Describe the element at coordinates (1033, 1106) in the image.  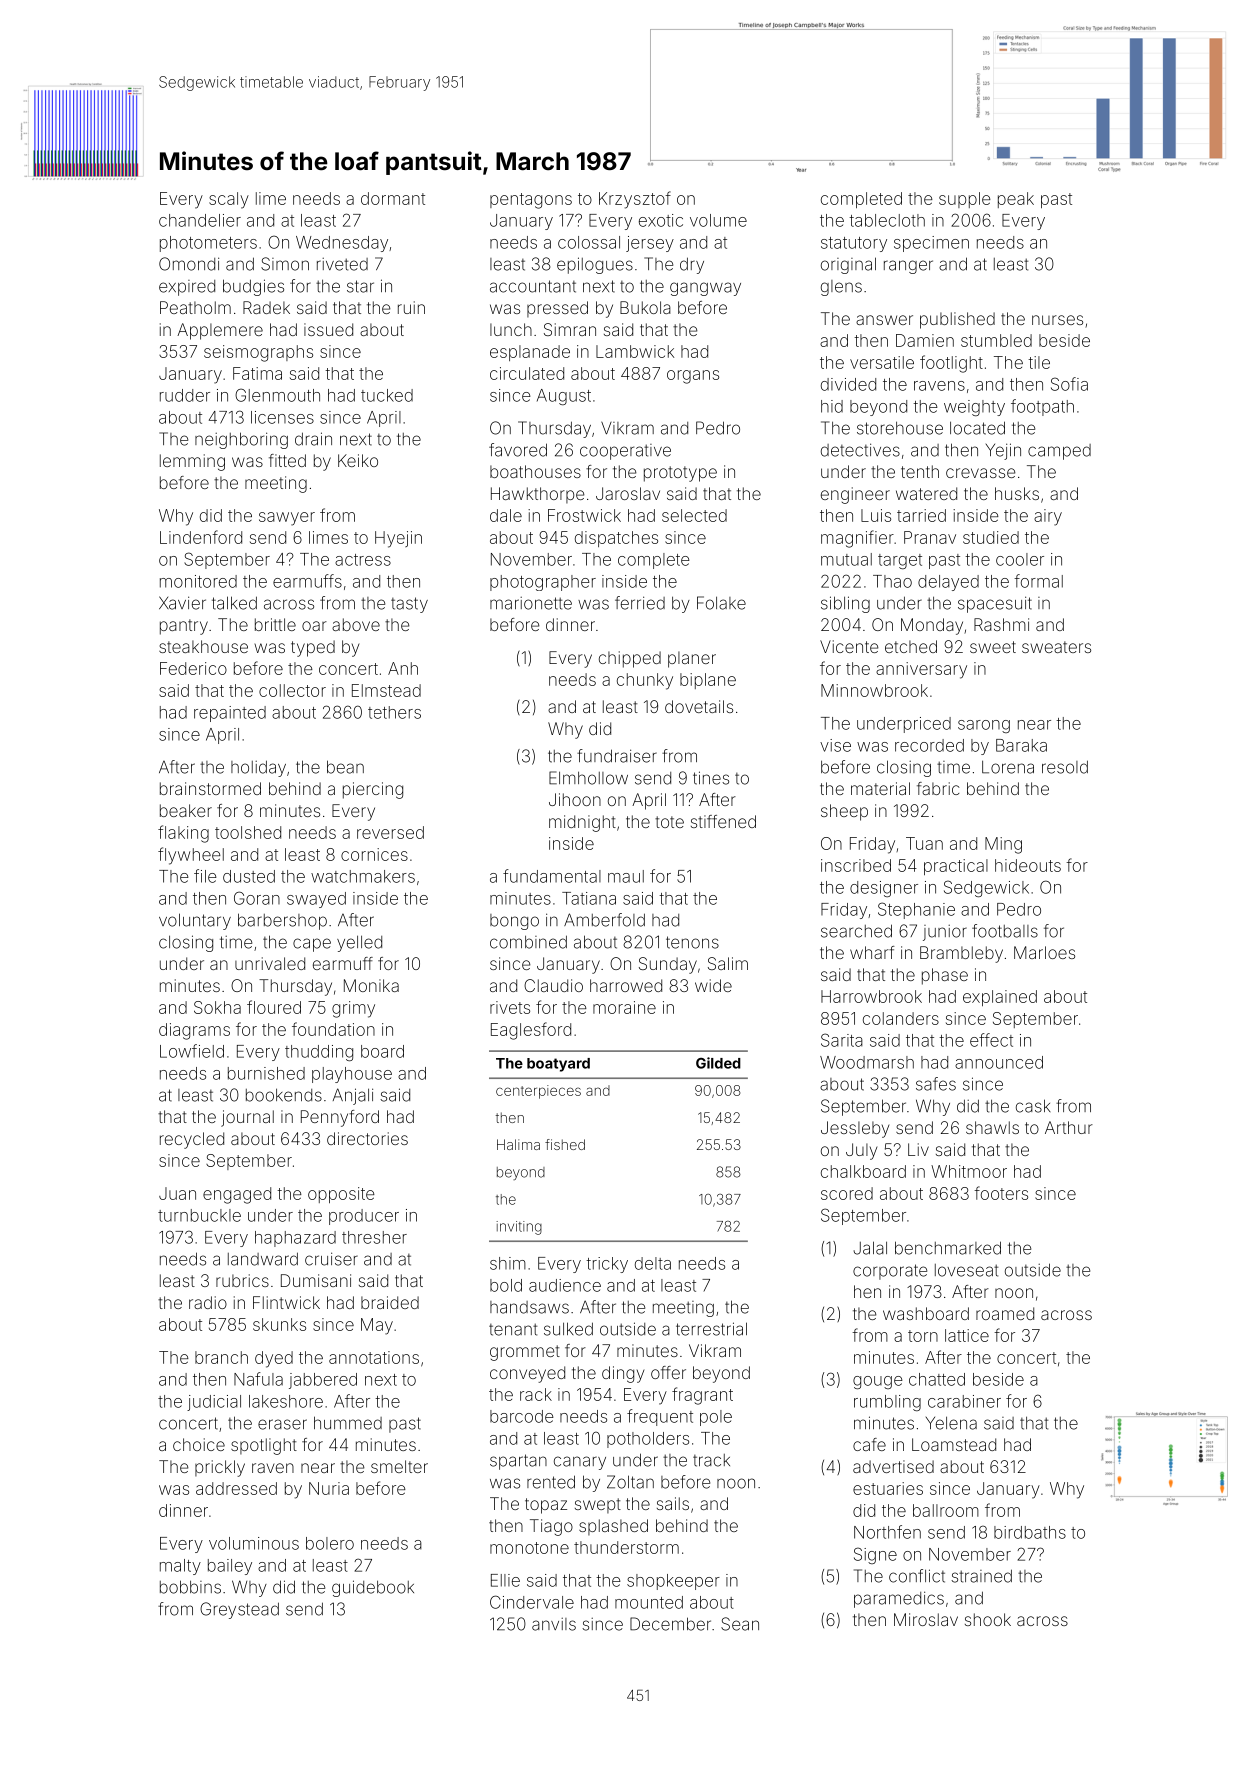
I see `cask` at that location.
